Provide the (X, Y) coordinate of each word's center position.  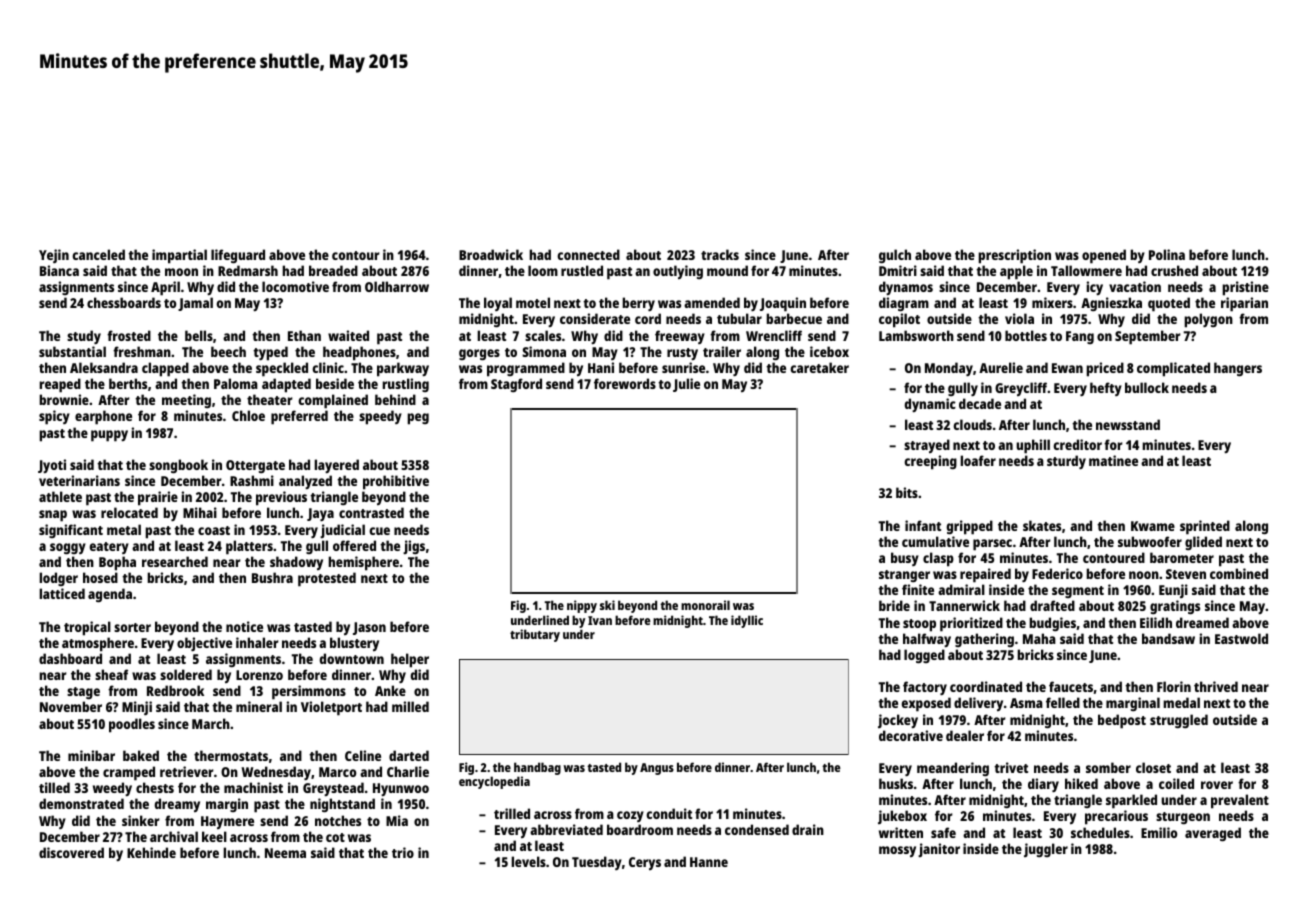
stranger (904, 576)
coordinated (986, 686)
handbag (537, 768)
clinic (328, 367)
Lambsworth (916, 335)
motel (533, 302)
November (71, 706)
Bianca (59, 270)
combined (1239, 573)
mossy (897, 851)
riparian (1244, 304)
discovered (71, 852)
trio (403, 852)
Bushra (272, 577)
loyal (498, 304)
